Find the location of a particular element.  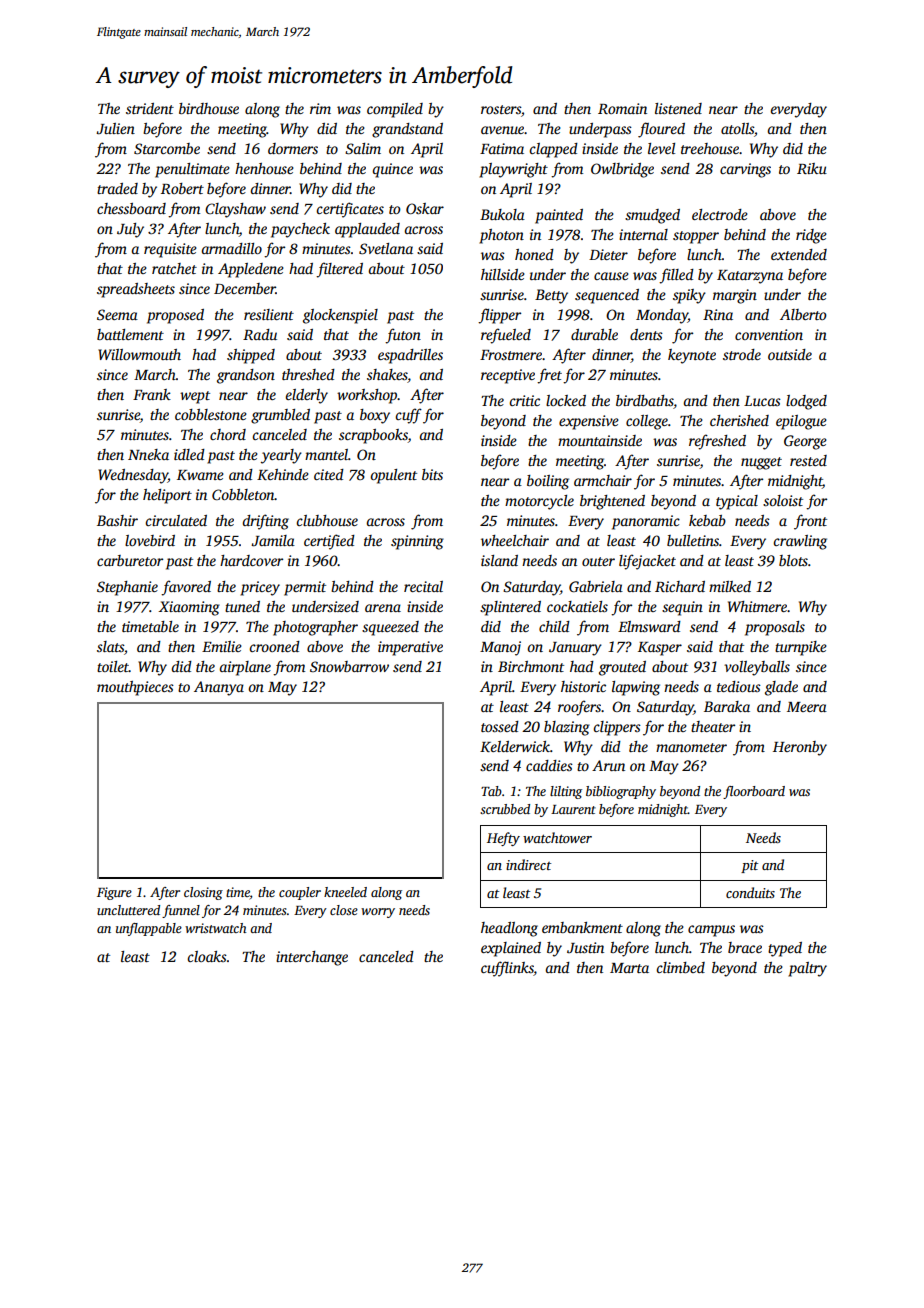

lapwing is located at coordinates (636, 688).
